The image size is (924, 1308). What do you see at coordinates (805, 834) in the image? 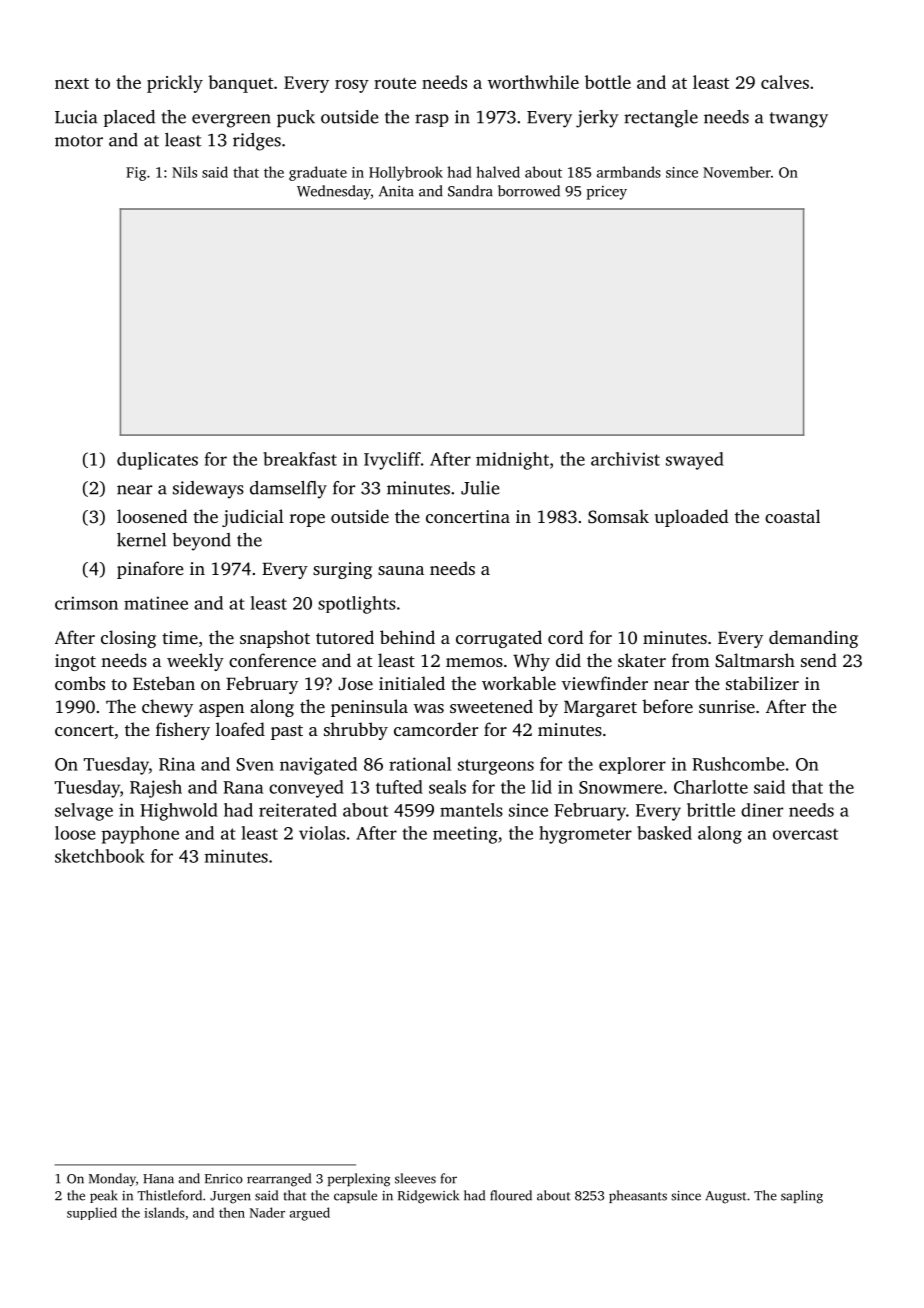
I see `overcast` at bounding box center [805, 834].
